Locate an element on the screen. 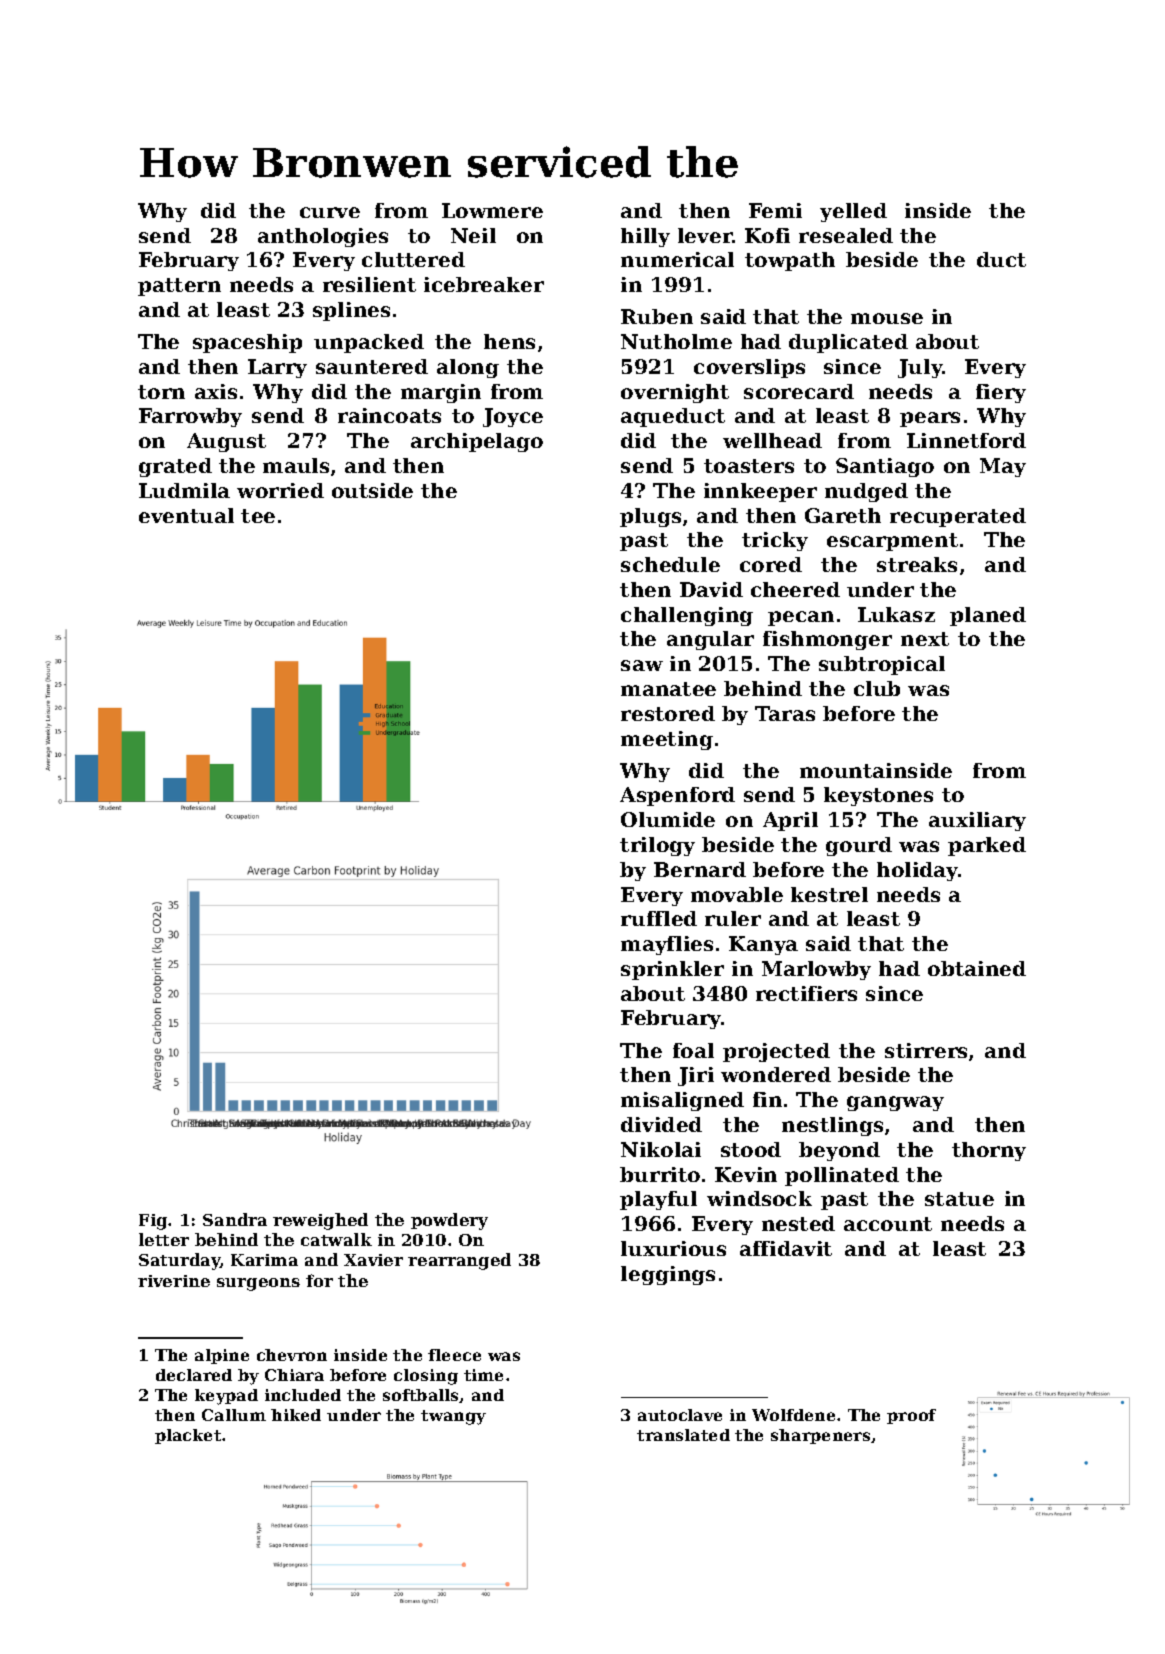  sprinkler is located at coordinates (672, 970).
